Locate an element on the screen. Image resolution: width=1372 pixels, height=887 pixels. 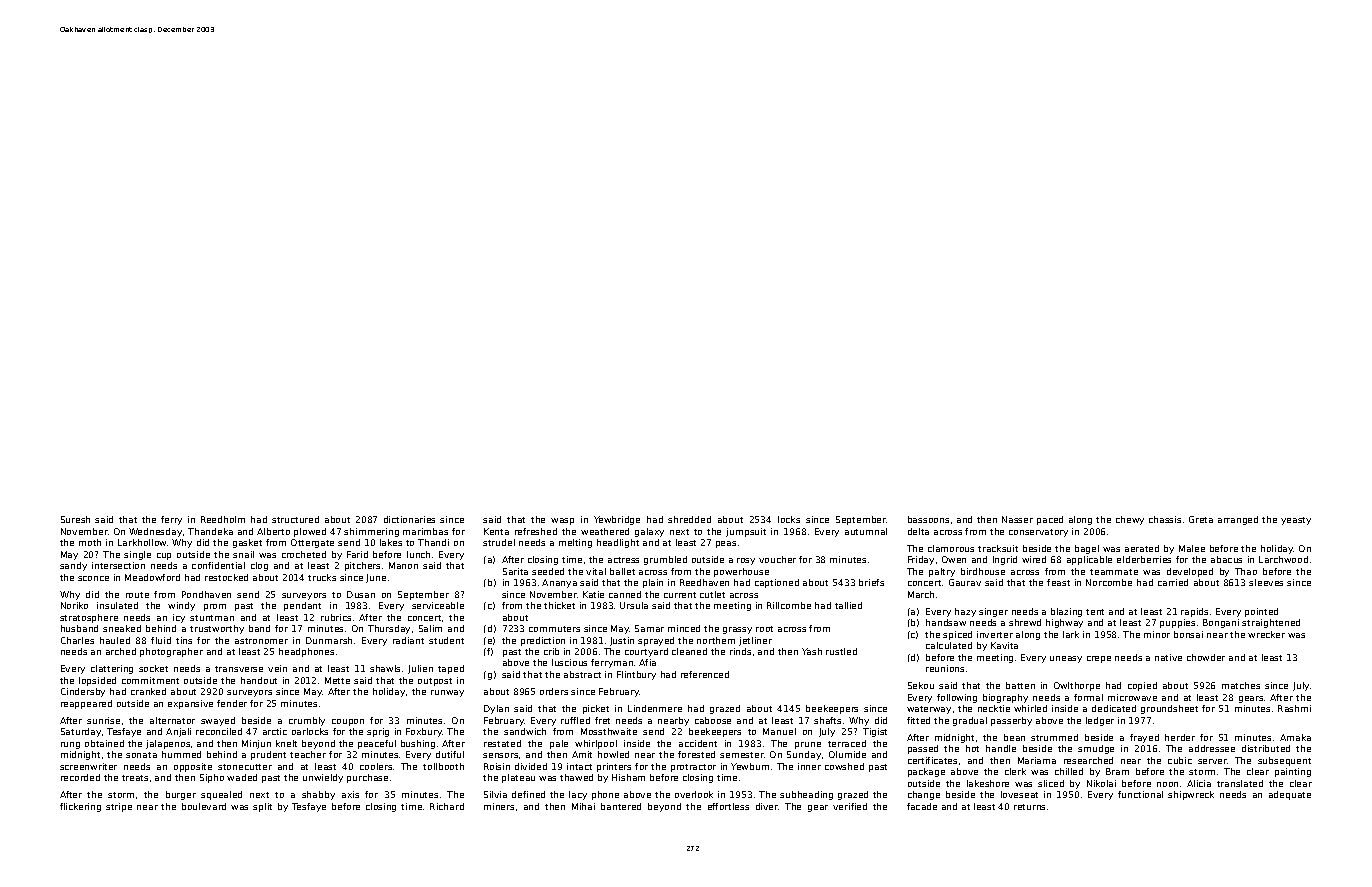
weathered is located at coordinates (605, 531).
